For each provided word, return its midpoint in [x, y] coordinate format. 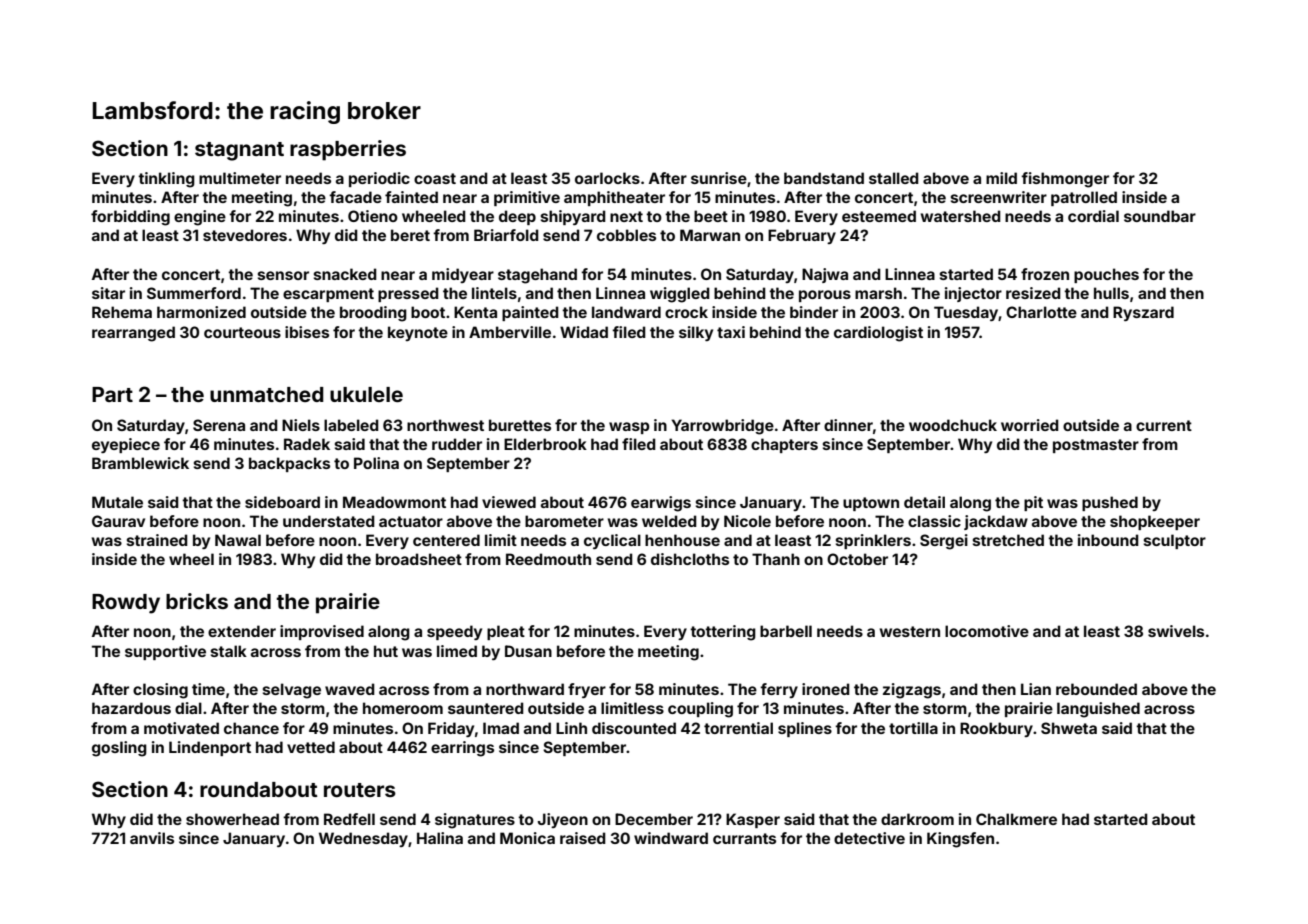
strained [157, 540]
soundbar [1160, 216]
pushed [1110, 503]
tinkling [166, 180]
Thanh [776, 559]
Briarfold [506, 235]
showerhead [232, 819]
